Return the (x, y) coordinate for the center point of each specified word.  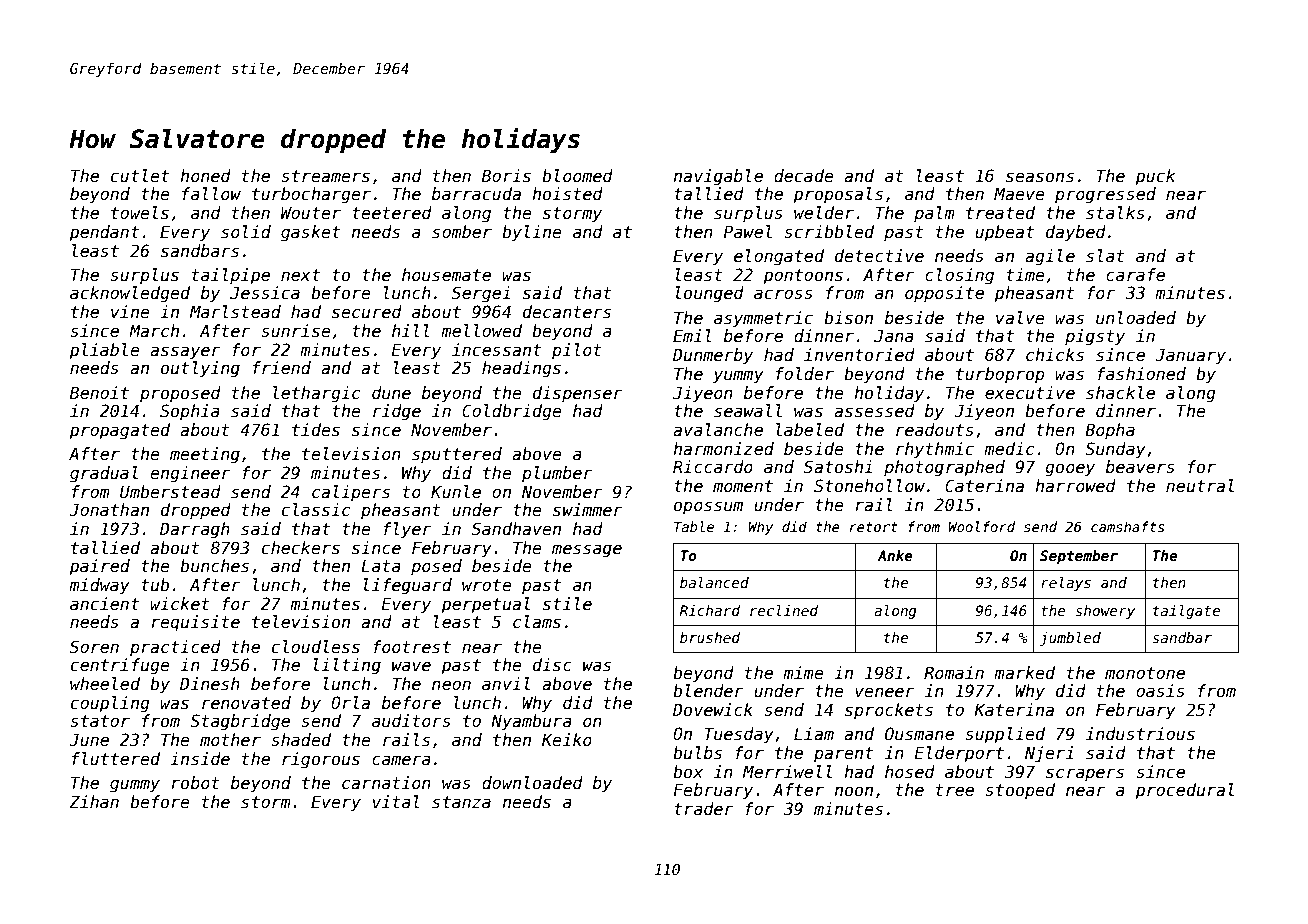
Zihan (94, 801)
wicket (180, 604)
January (1190, 356)
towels (140, 213)
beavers (1140, 467)
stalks (1115, 213)
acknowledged (130, 294)
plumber (557, 474)
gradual (104, 474)
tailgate (1186, 612)
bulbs (697, 753)
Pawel (748, 232)
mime (803, 673)
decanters (567, 312)
